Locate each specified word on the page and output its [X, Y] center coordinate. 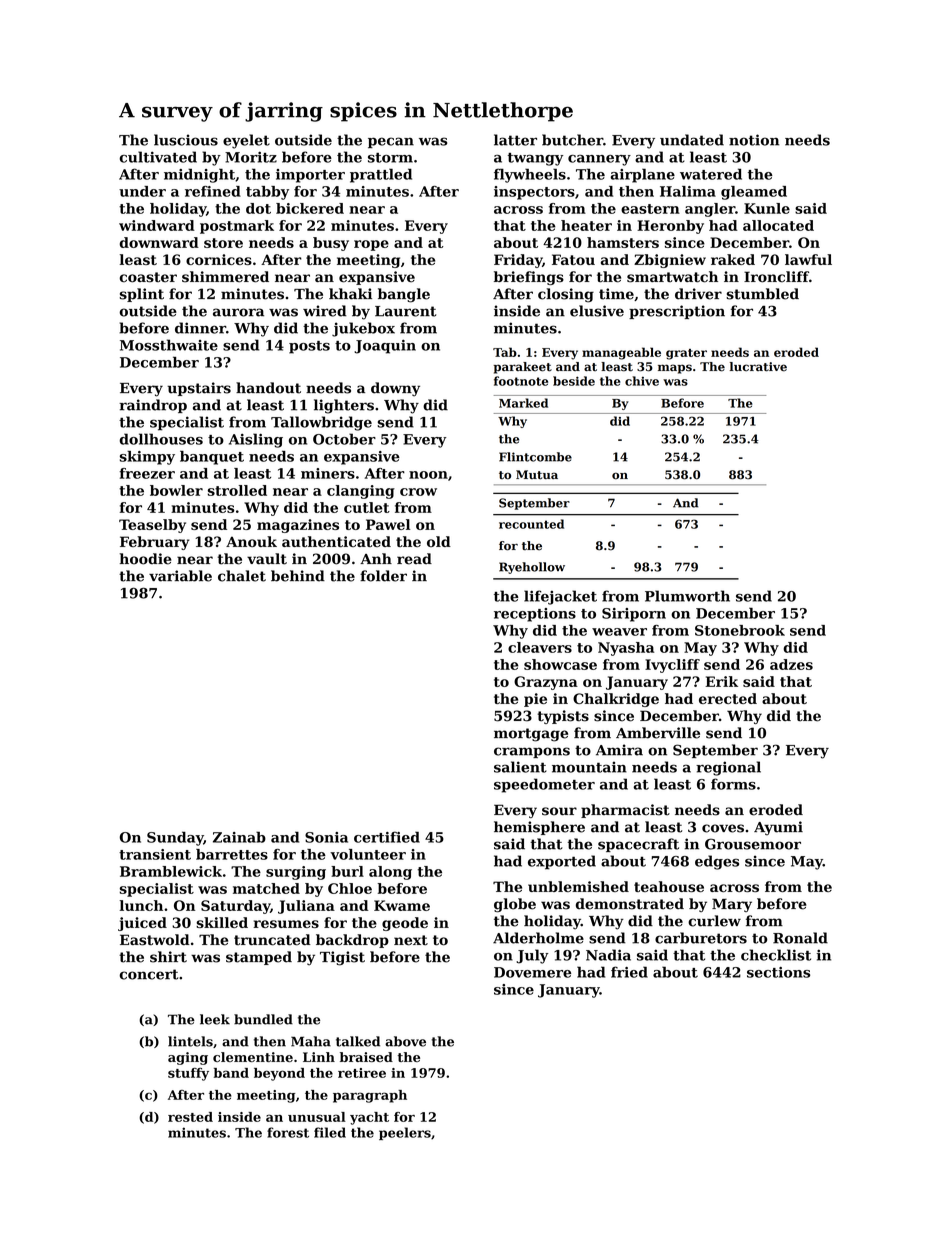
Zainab [239, 837]
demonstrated [630, 904]
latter [515, 140]
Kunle [767, 208]
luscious [186, 140]
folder [383, 576]
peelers [405, 1133]
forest [288, 1132]
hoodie [146, 559]
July [532, 956]
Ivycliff [672, 666]
